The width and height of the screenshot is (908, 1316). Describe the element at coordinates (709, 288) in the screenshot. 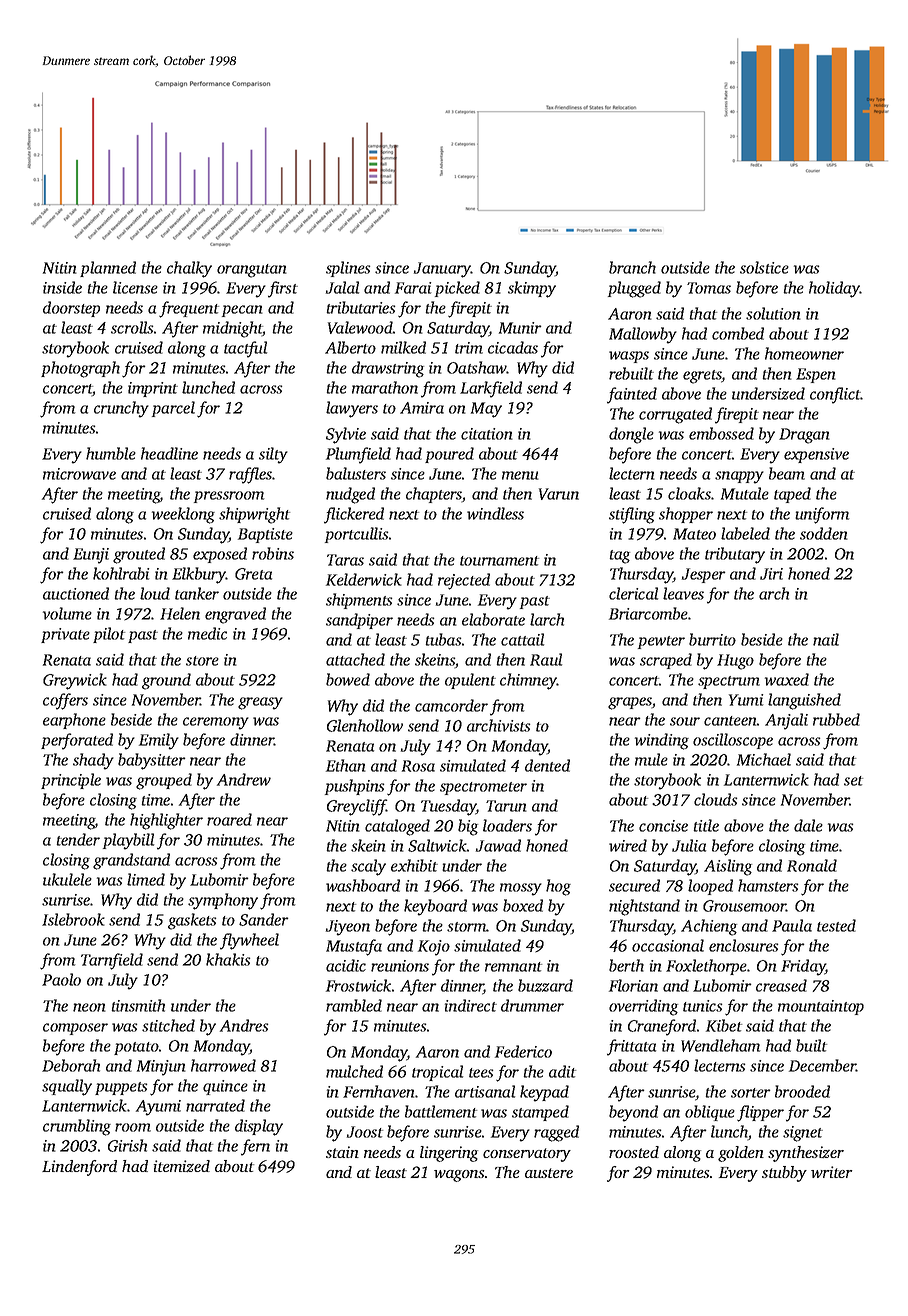

I see `Tomas` at that location.
